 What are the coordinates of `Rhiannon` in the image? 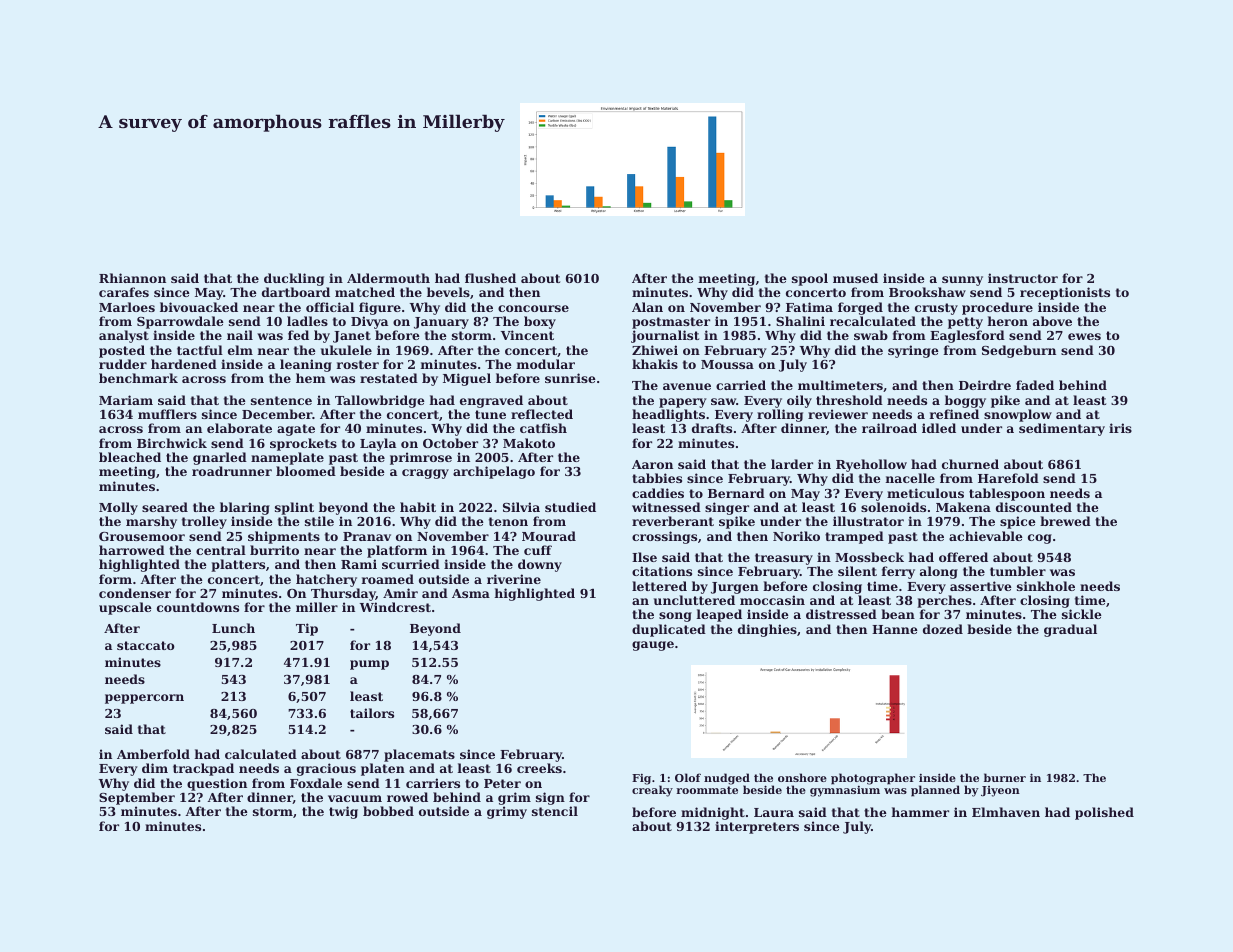 It's located at (132, 278).
